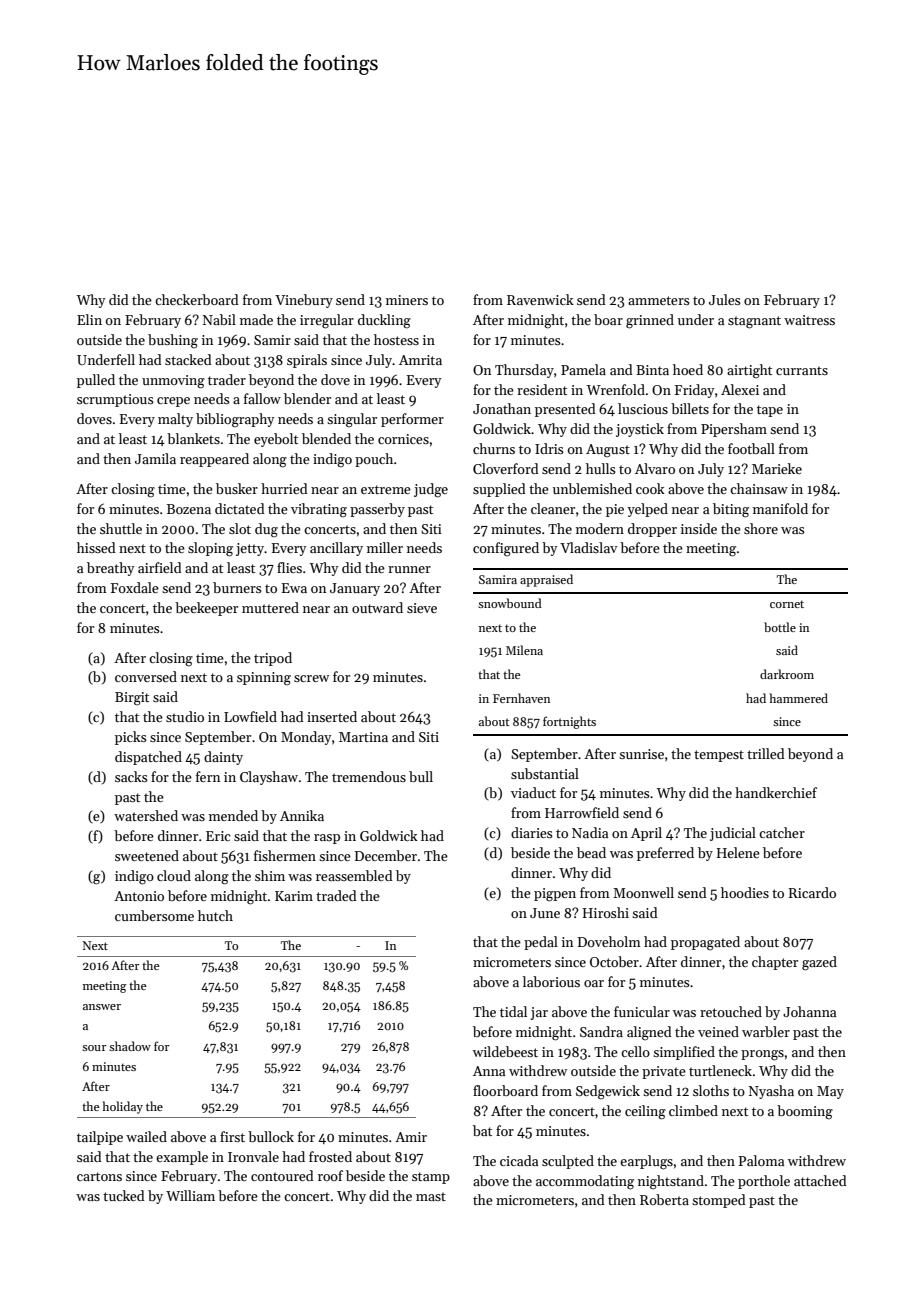 This screenshot has height=1308, width=924. Describe the element at coordinates (219, 319) in the screenshot. I see `Nabil` at that location.
